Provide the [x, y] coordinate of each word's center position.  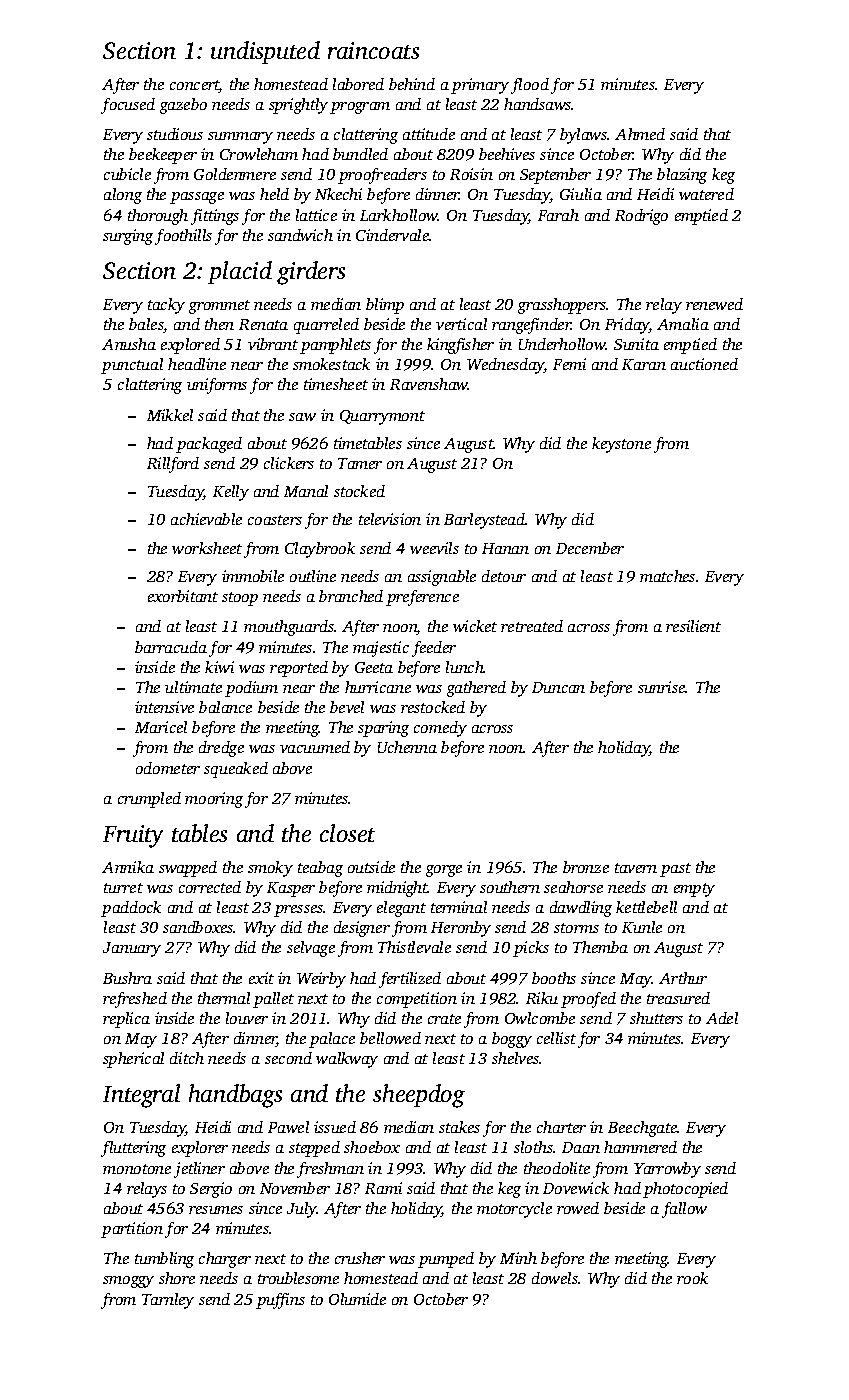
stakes [459, 1127]
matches [667, 576]
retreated [532, 626]
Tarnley [168, 1301]
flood [530, 86]
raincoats [373, 50]
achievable [206, 519]
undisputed [265, 52]
